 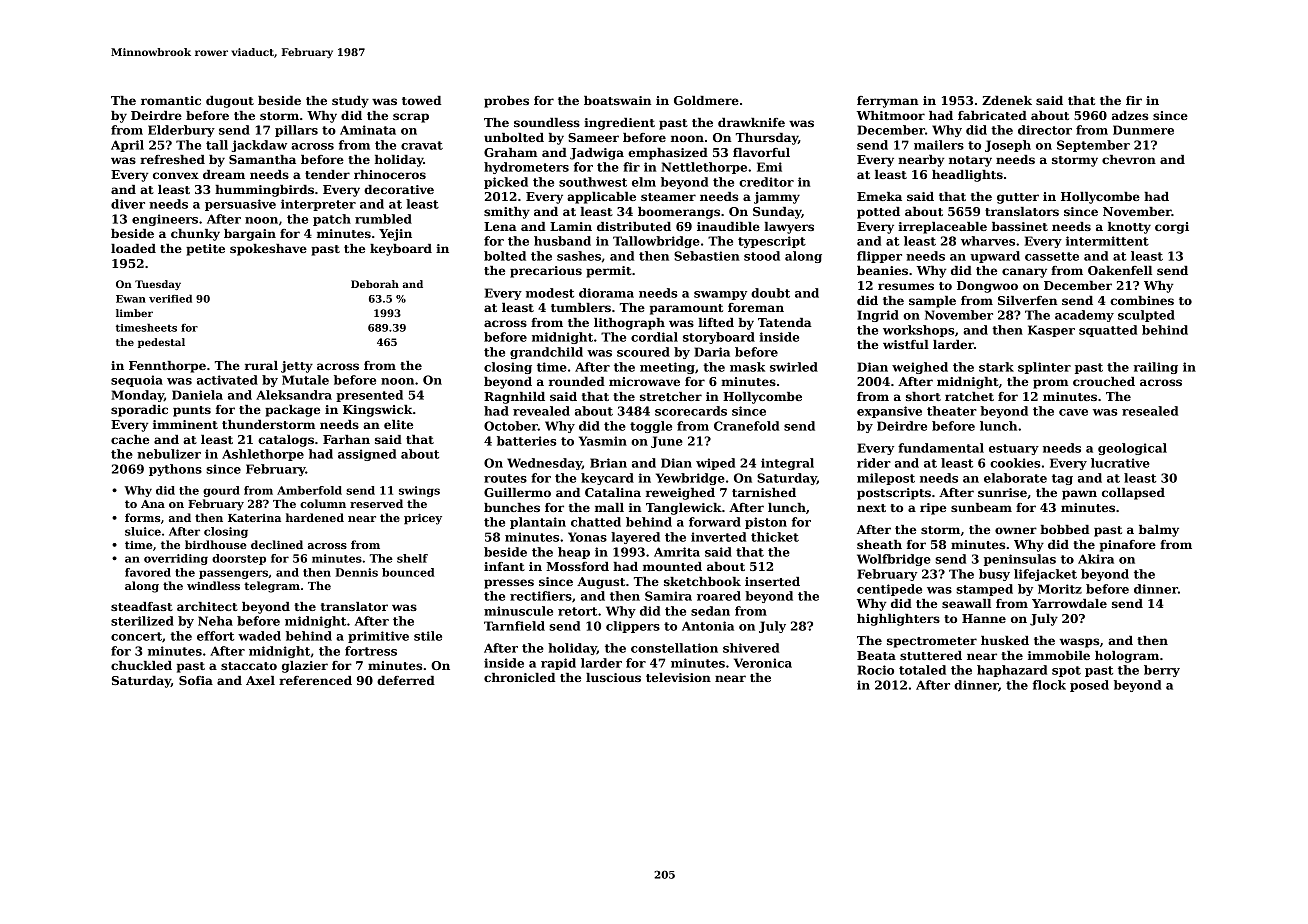 What do you see at coordinates (747, 367) in the document?
I see `mask` at bounding box center [747, 367].
